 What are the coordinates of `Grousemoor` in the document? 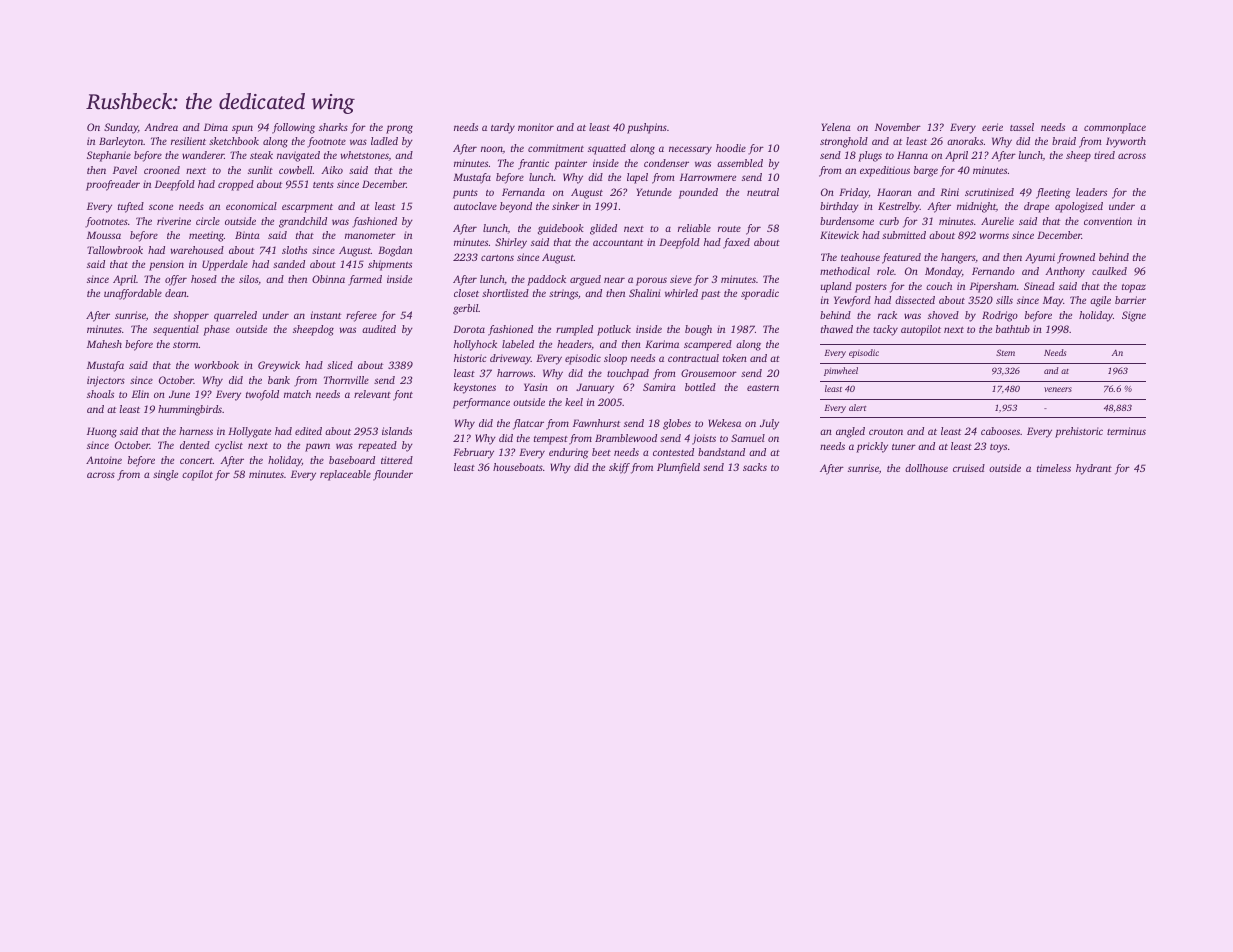 It's located at (709, 373).
